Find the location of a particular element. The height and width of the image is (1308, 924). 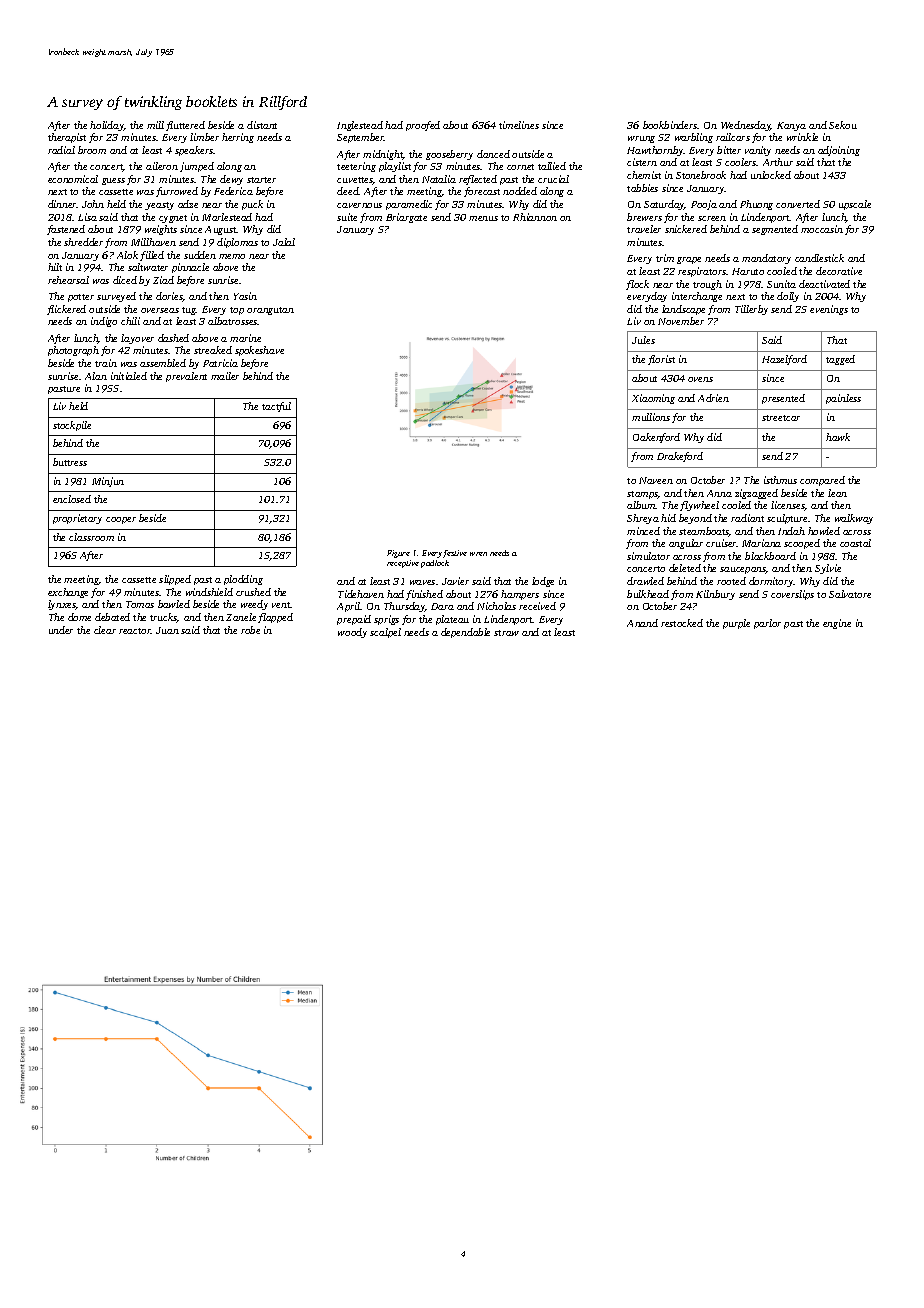

cygnet is located at coordinates (173, 219).
